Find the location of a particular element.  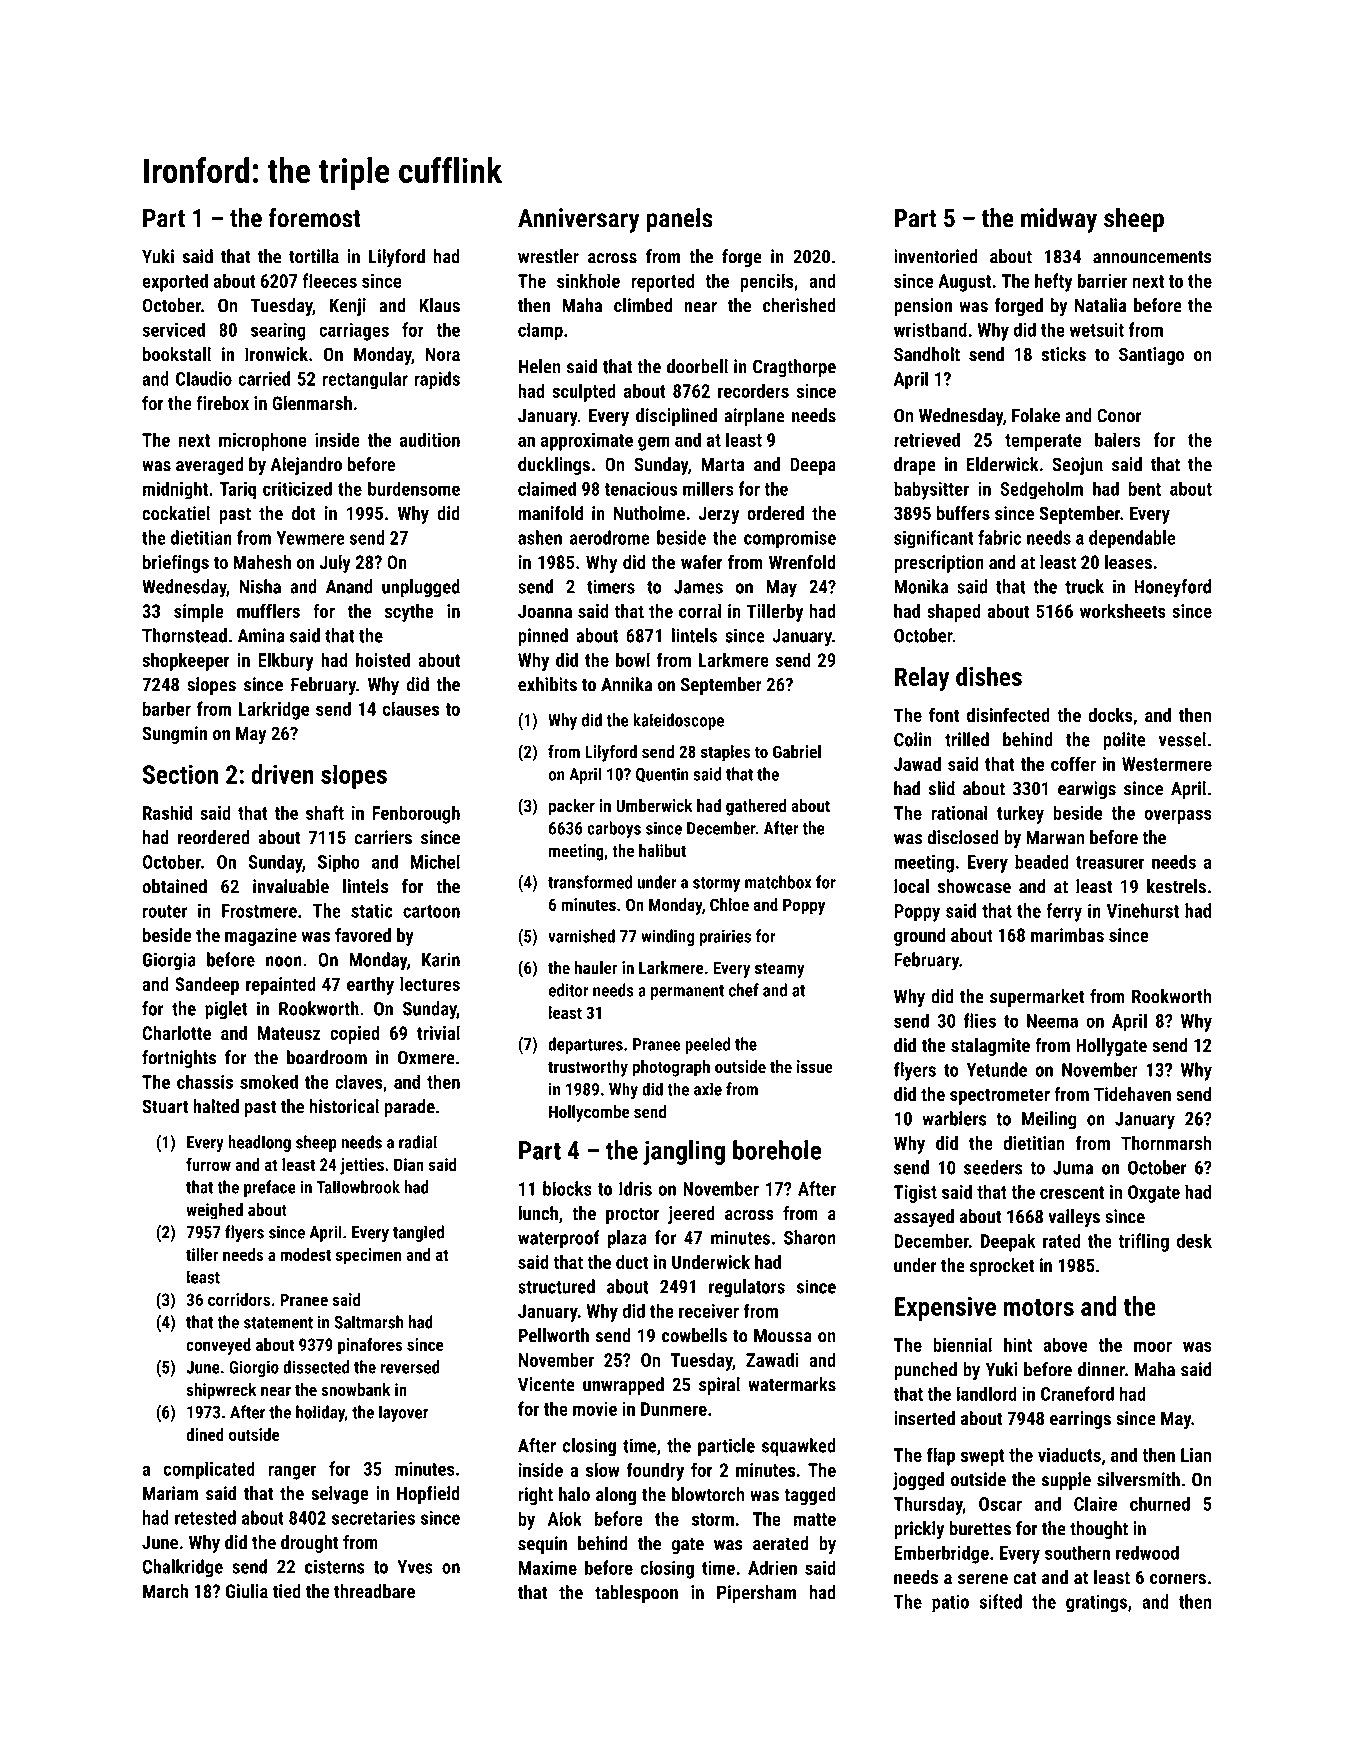

carboys is located at coordinates (614, 829).
